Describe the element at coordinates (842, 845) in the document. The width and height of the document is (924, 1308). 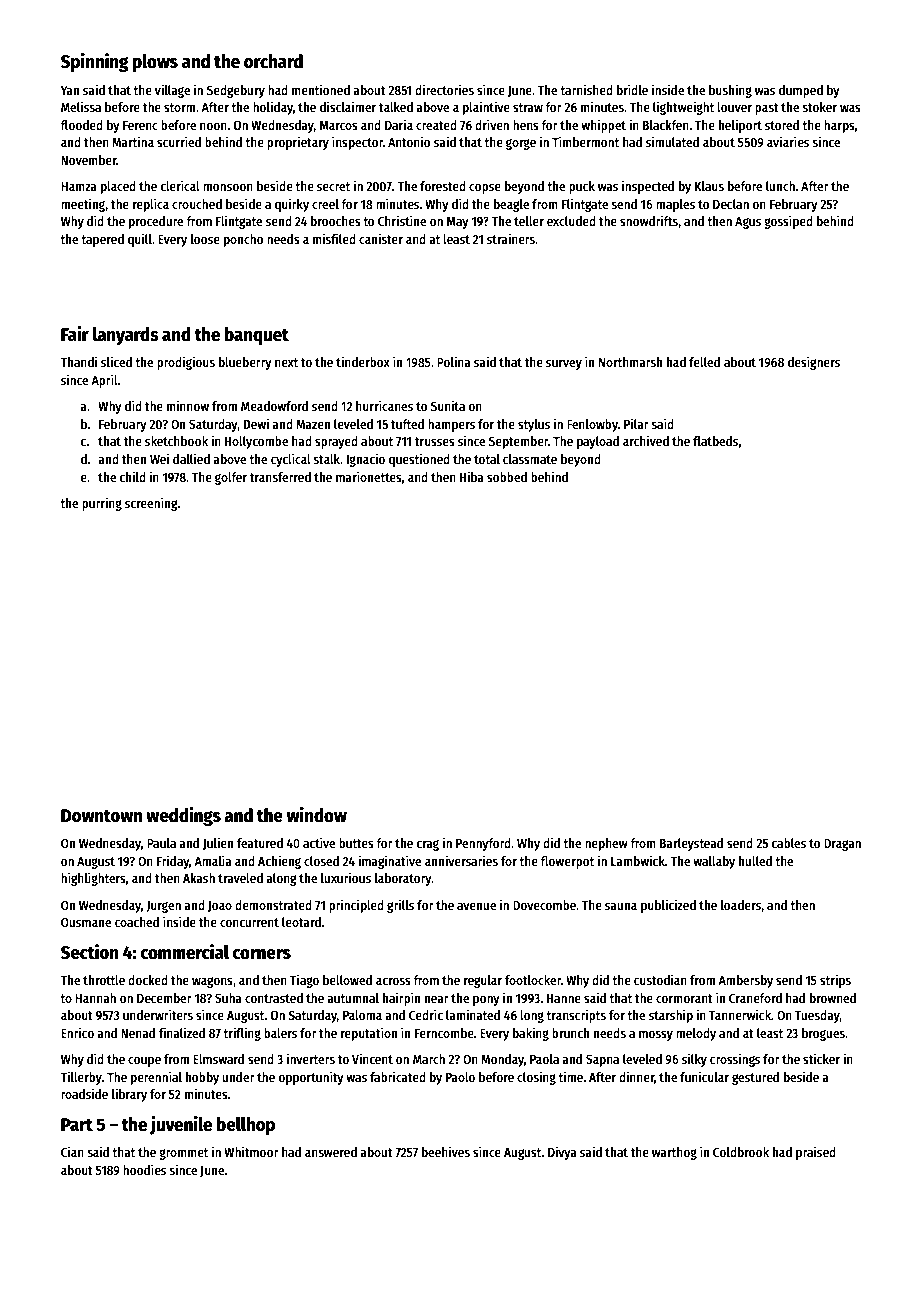
I see `Dragan` at that location.
